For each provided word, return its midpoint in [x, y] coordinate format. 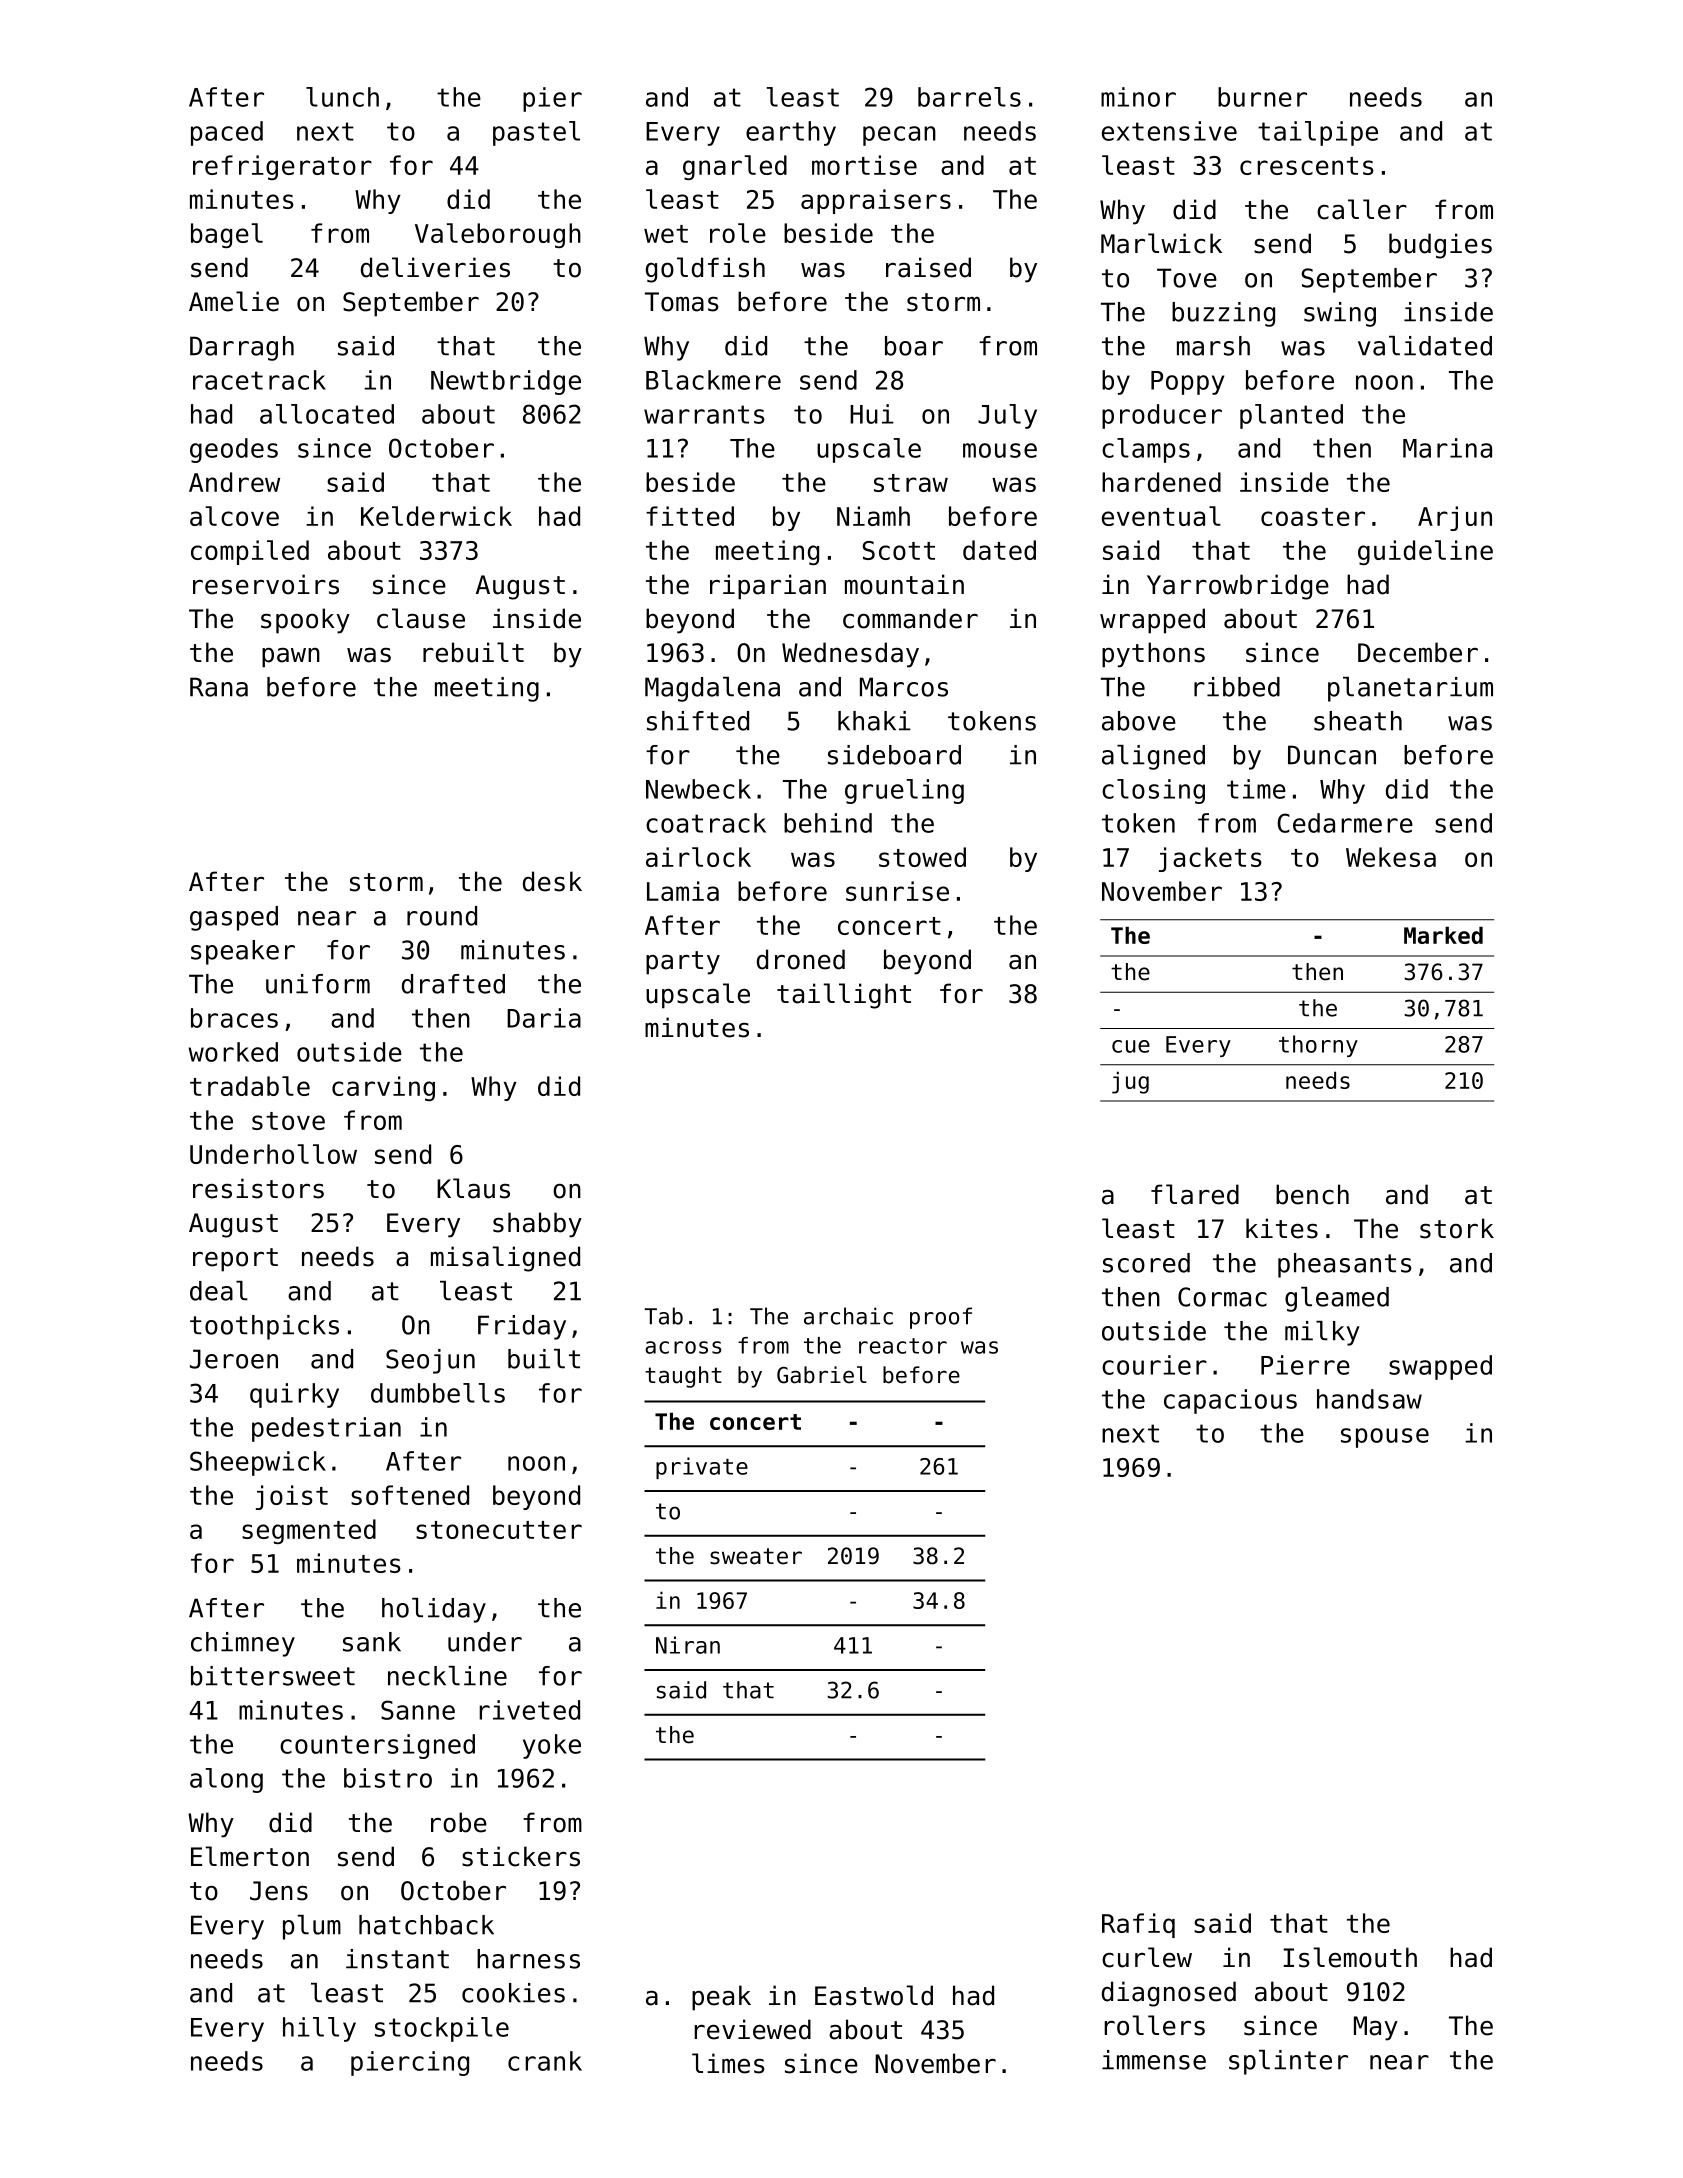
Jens [279, 1891]
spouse [1385, 1438]
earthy [791, 133]
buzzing [1223, 314]
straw [911, 483]
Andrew [234, 482]
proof [941, 1318]
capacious [1230, 1401]
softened [410, 1495]
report [235, 1260]
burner [1262, 97]
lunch [342, 97]
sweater [756, 1556]
